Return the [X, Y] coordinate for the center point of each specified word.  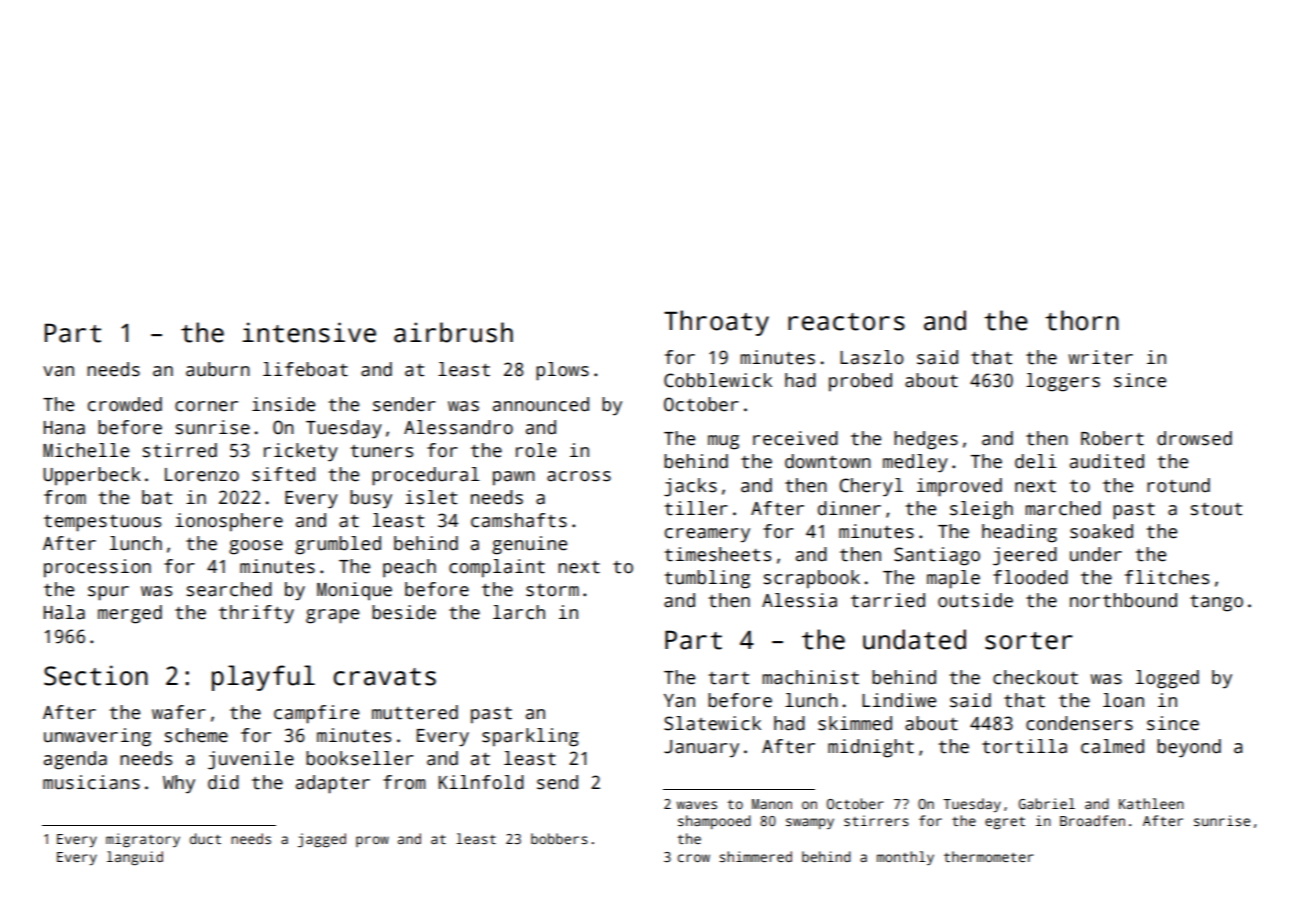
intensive [309, 332]
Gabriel [1046, 803]
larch [519, 612]
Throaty [716, 323]
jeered [1025, 556]
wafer [179, 712]
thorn [1082, 320]
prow [372, 841]
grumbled [338, 545]
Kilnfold [481, 782]
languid [135, 858]
